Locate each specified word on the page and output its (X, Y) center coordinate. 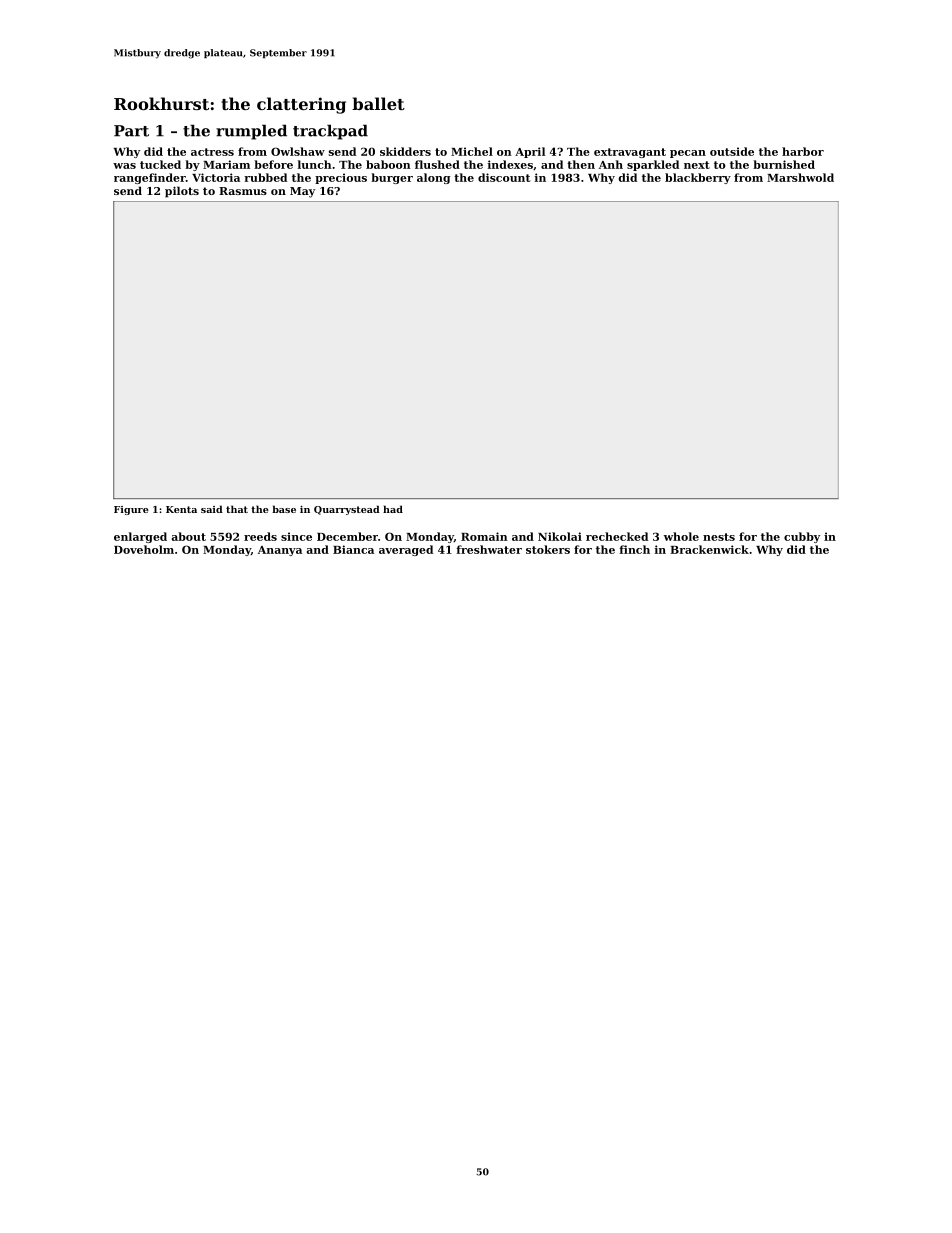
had (393, 509)
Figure (131, 510)
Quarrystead (347, 510)
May (302, 192)
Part (131, 131)
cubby (802, 537)
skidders (405, 151)
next (697, 165)
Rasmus (243, 191)
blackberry (698, 178)
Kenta (181, 509)
